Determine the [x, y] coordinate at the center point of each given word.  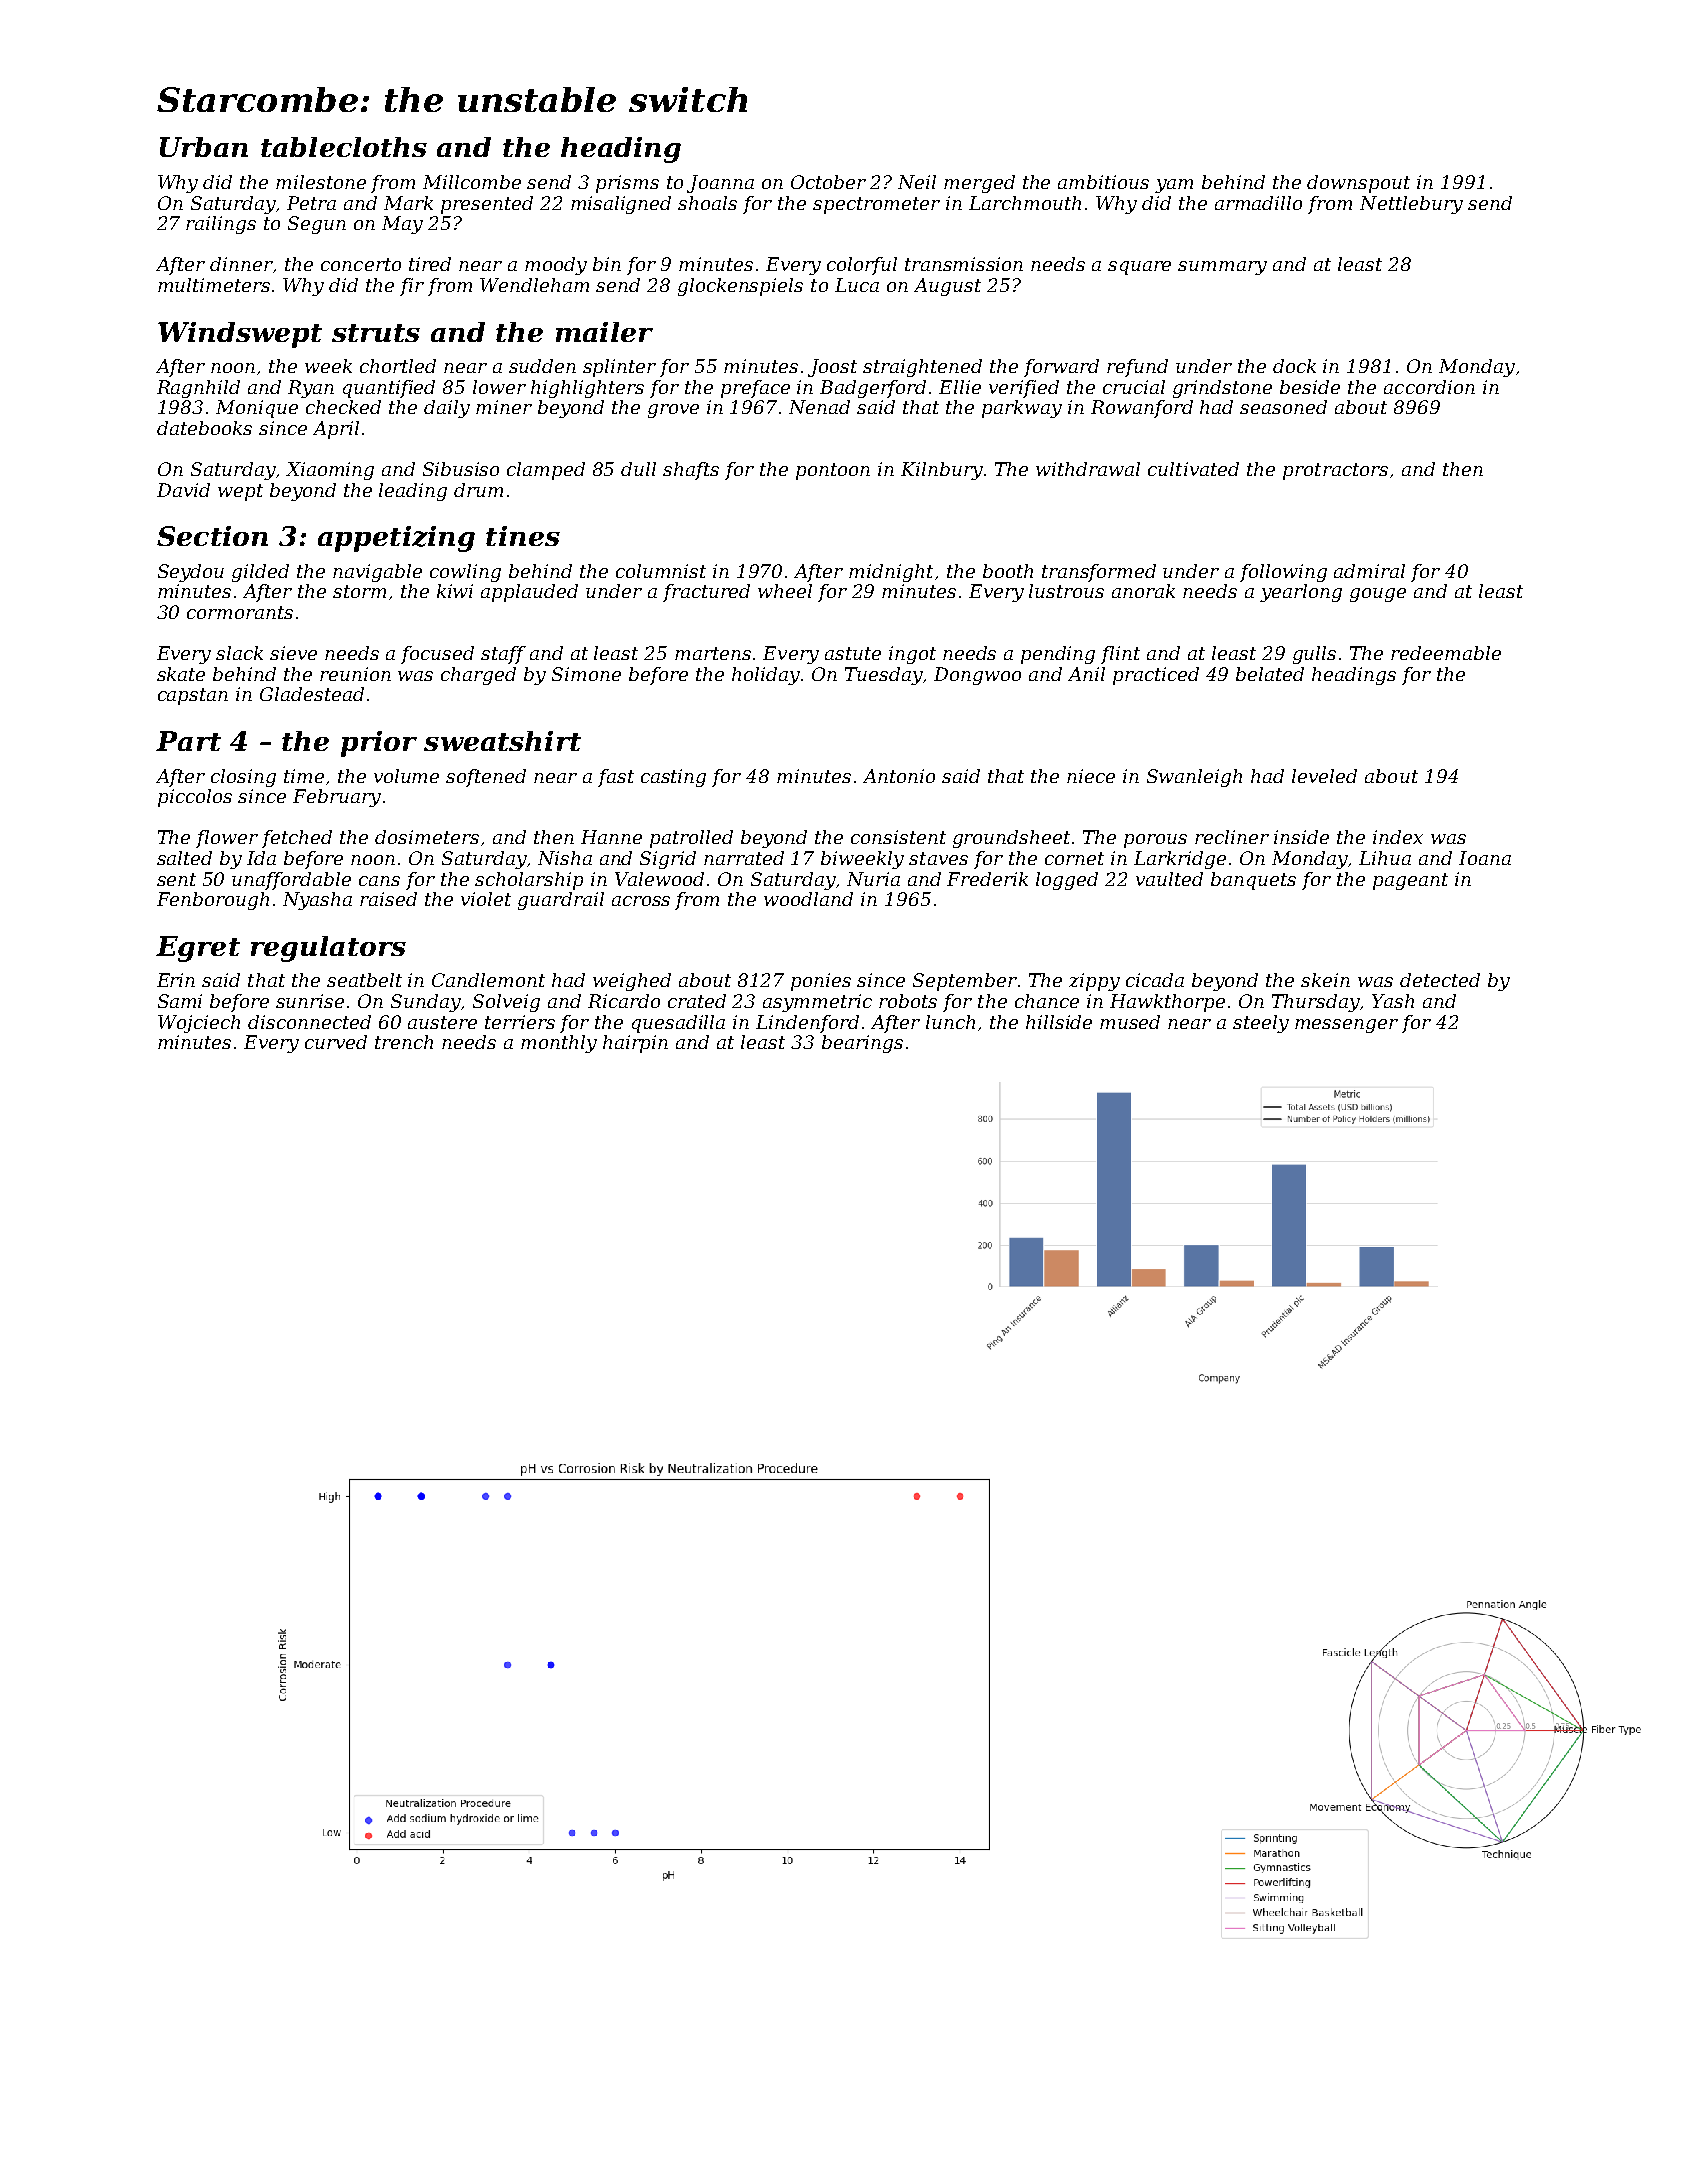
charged [478, 676]
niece [1091, 776]
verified [1024, 389]
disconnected [309, 1022]
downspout [1358, 184]
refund [1137, 368]
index [1398, 837]
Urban [204, 147]
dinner [241, 264]
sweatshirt [502, 741]
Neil [917, 182]
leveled [1324, 776]
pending [1058, 655]
